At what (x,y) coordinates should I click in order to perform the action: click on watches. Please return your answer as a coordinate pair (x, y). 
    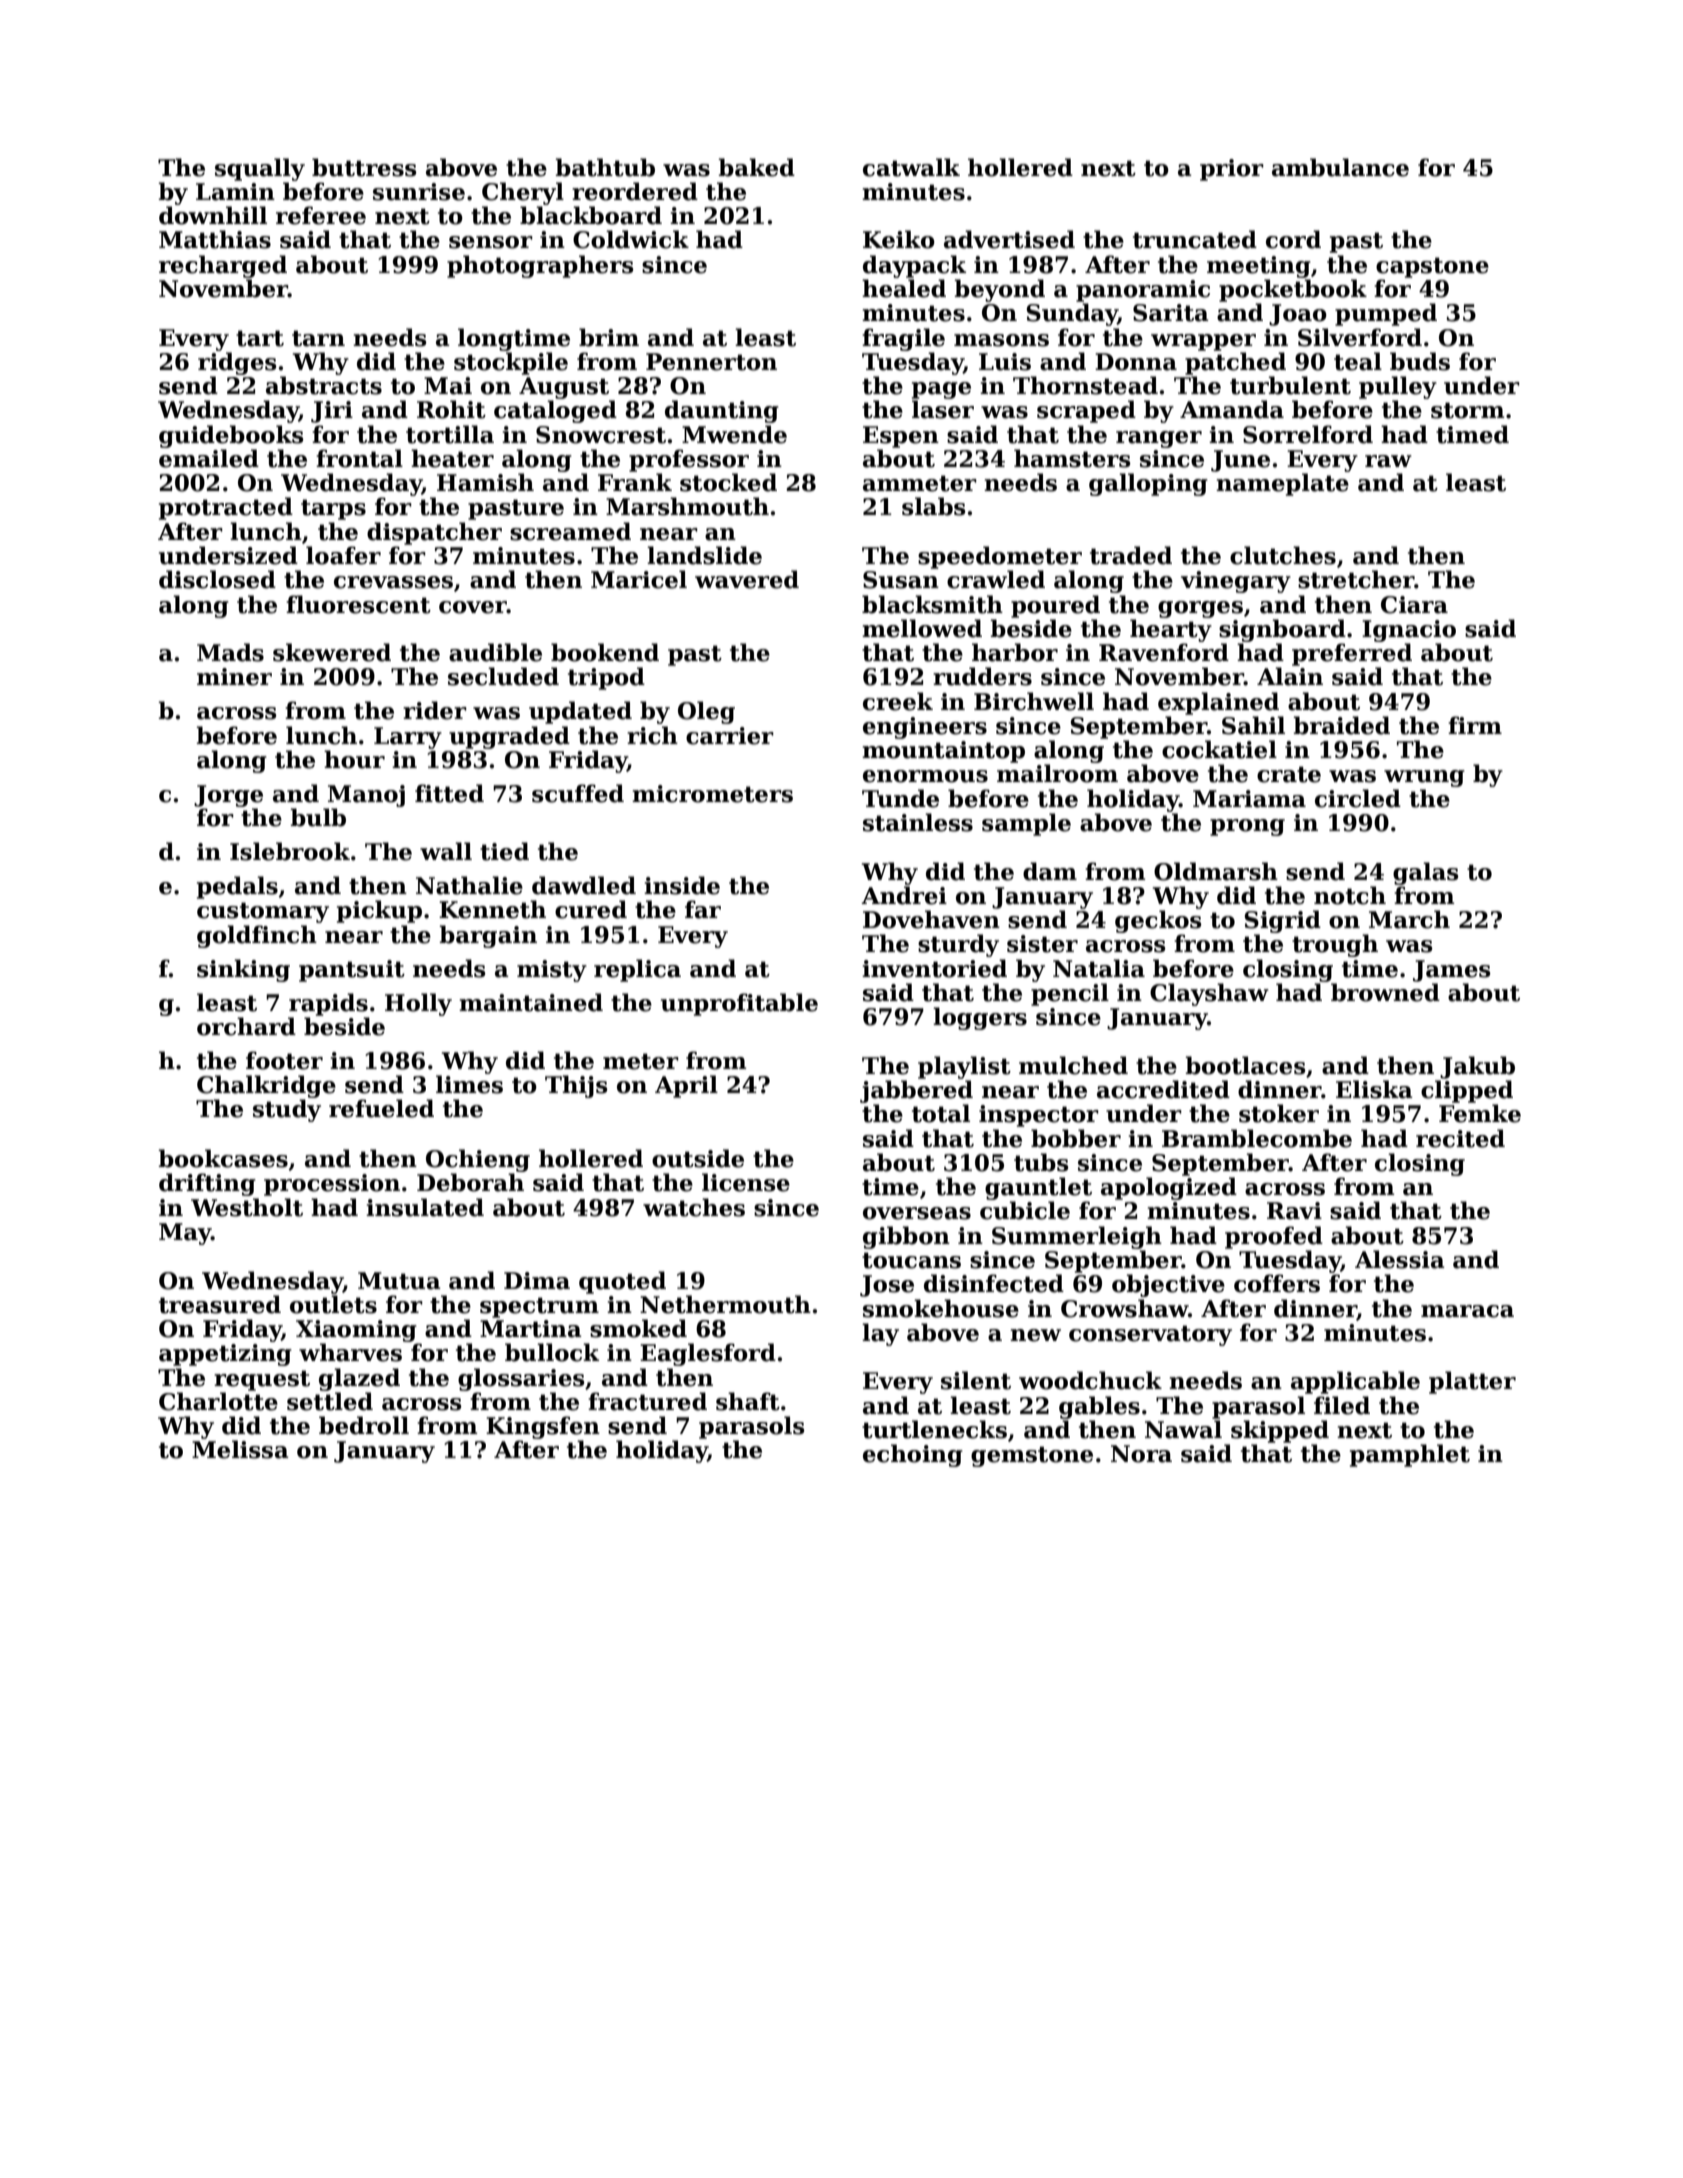
    Looking at the image, I should click on (694, 1207).
